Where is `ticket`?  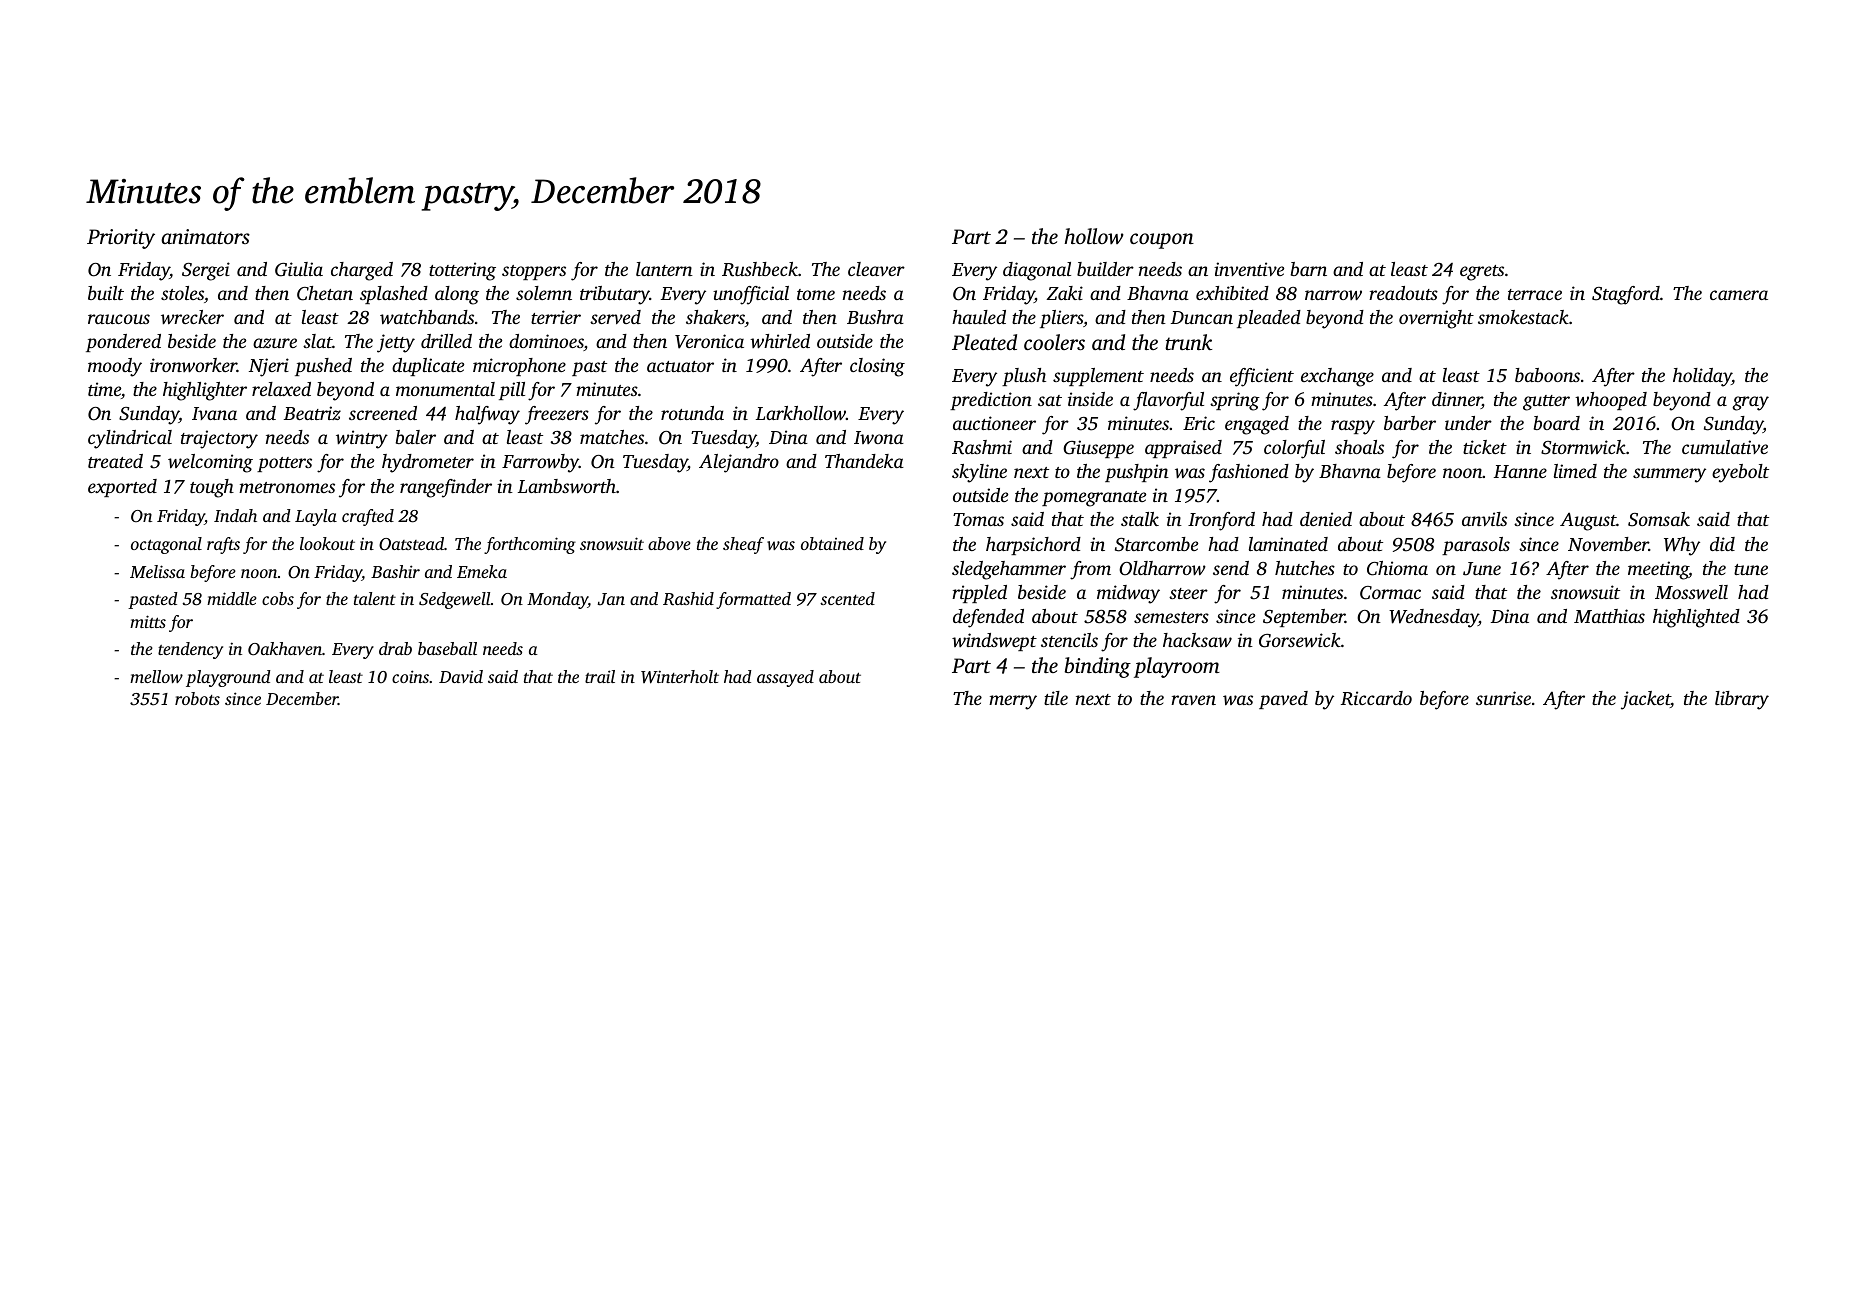
ticket is located at coordinates (1485, 447).
